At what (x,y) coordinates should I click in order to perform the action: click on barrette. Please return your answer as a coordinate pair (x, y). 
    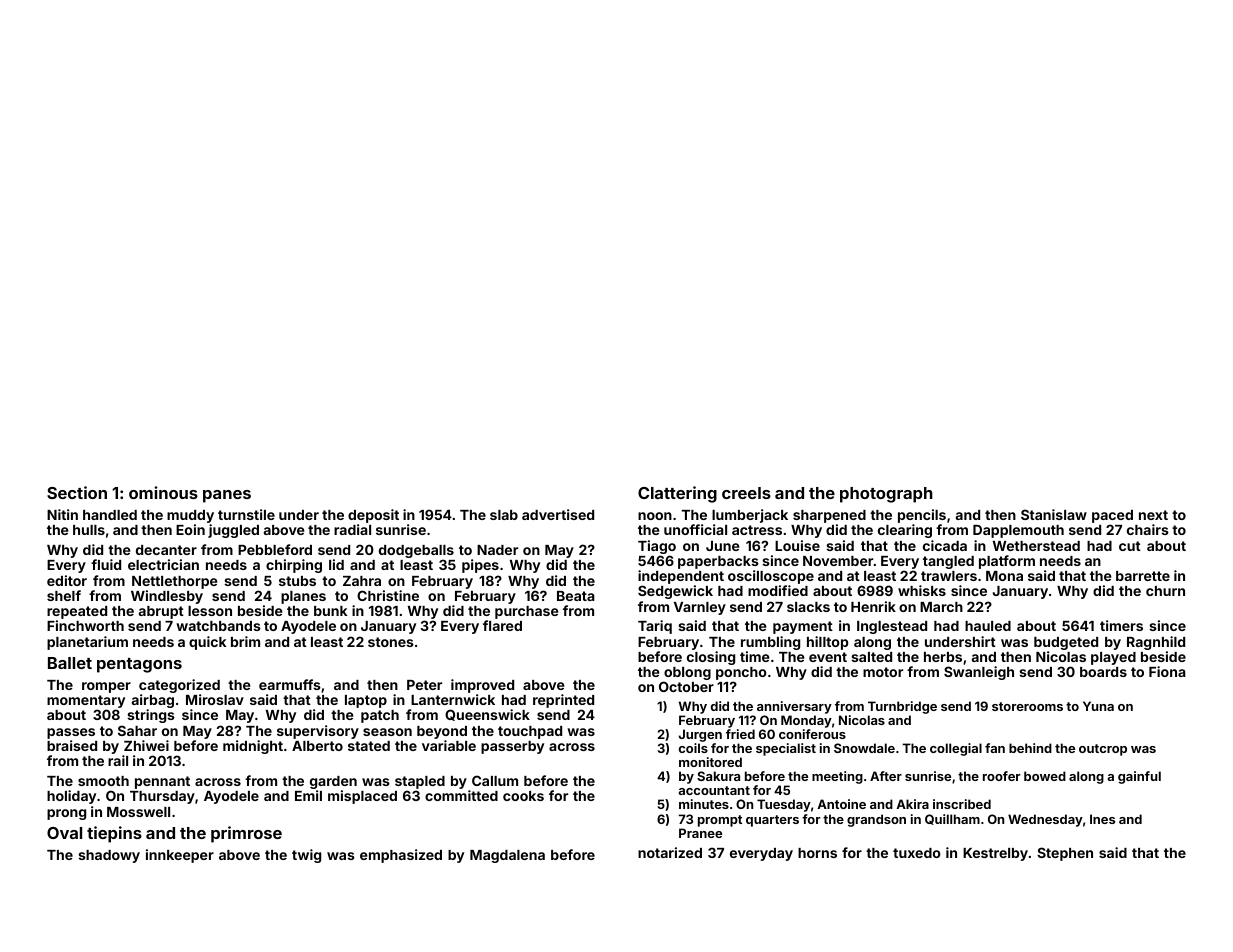
    Looking at the image, I should click on (1143, 576).
